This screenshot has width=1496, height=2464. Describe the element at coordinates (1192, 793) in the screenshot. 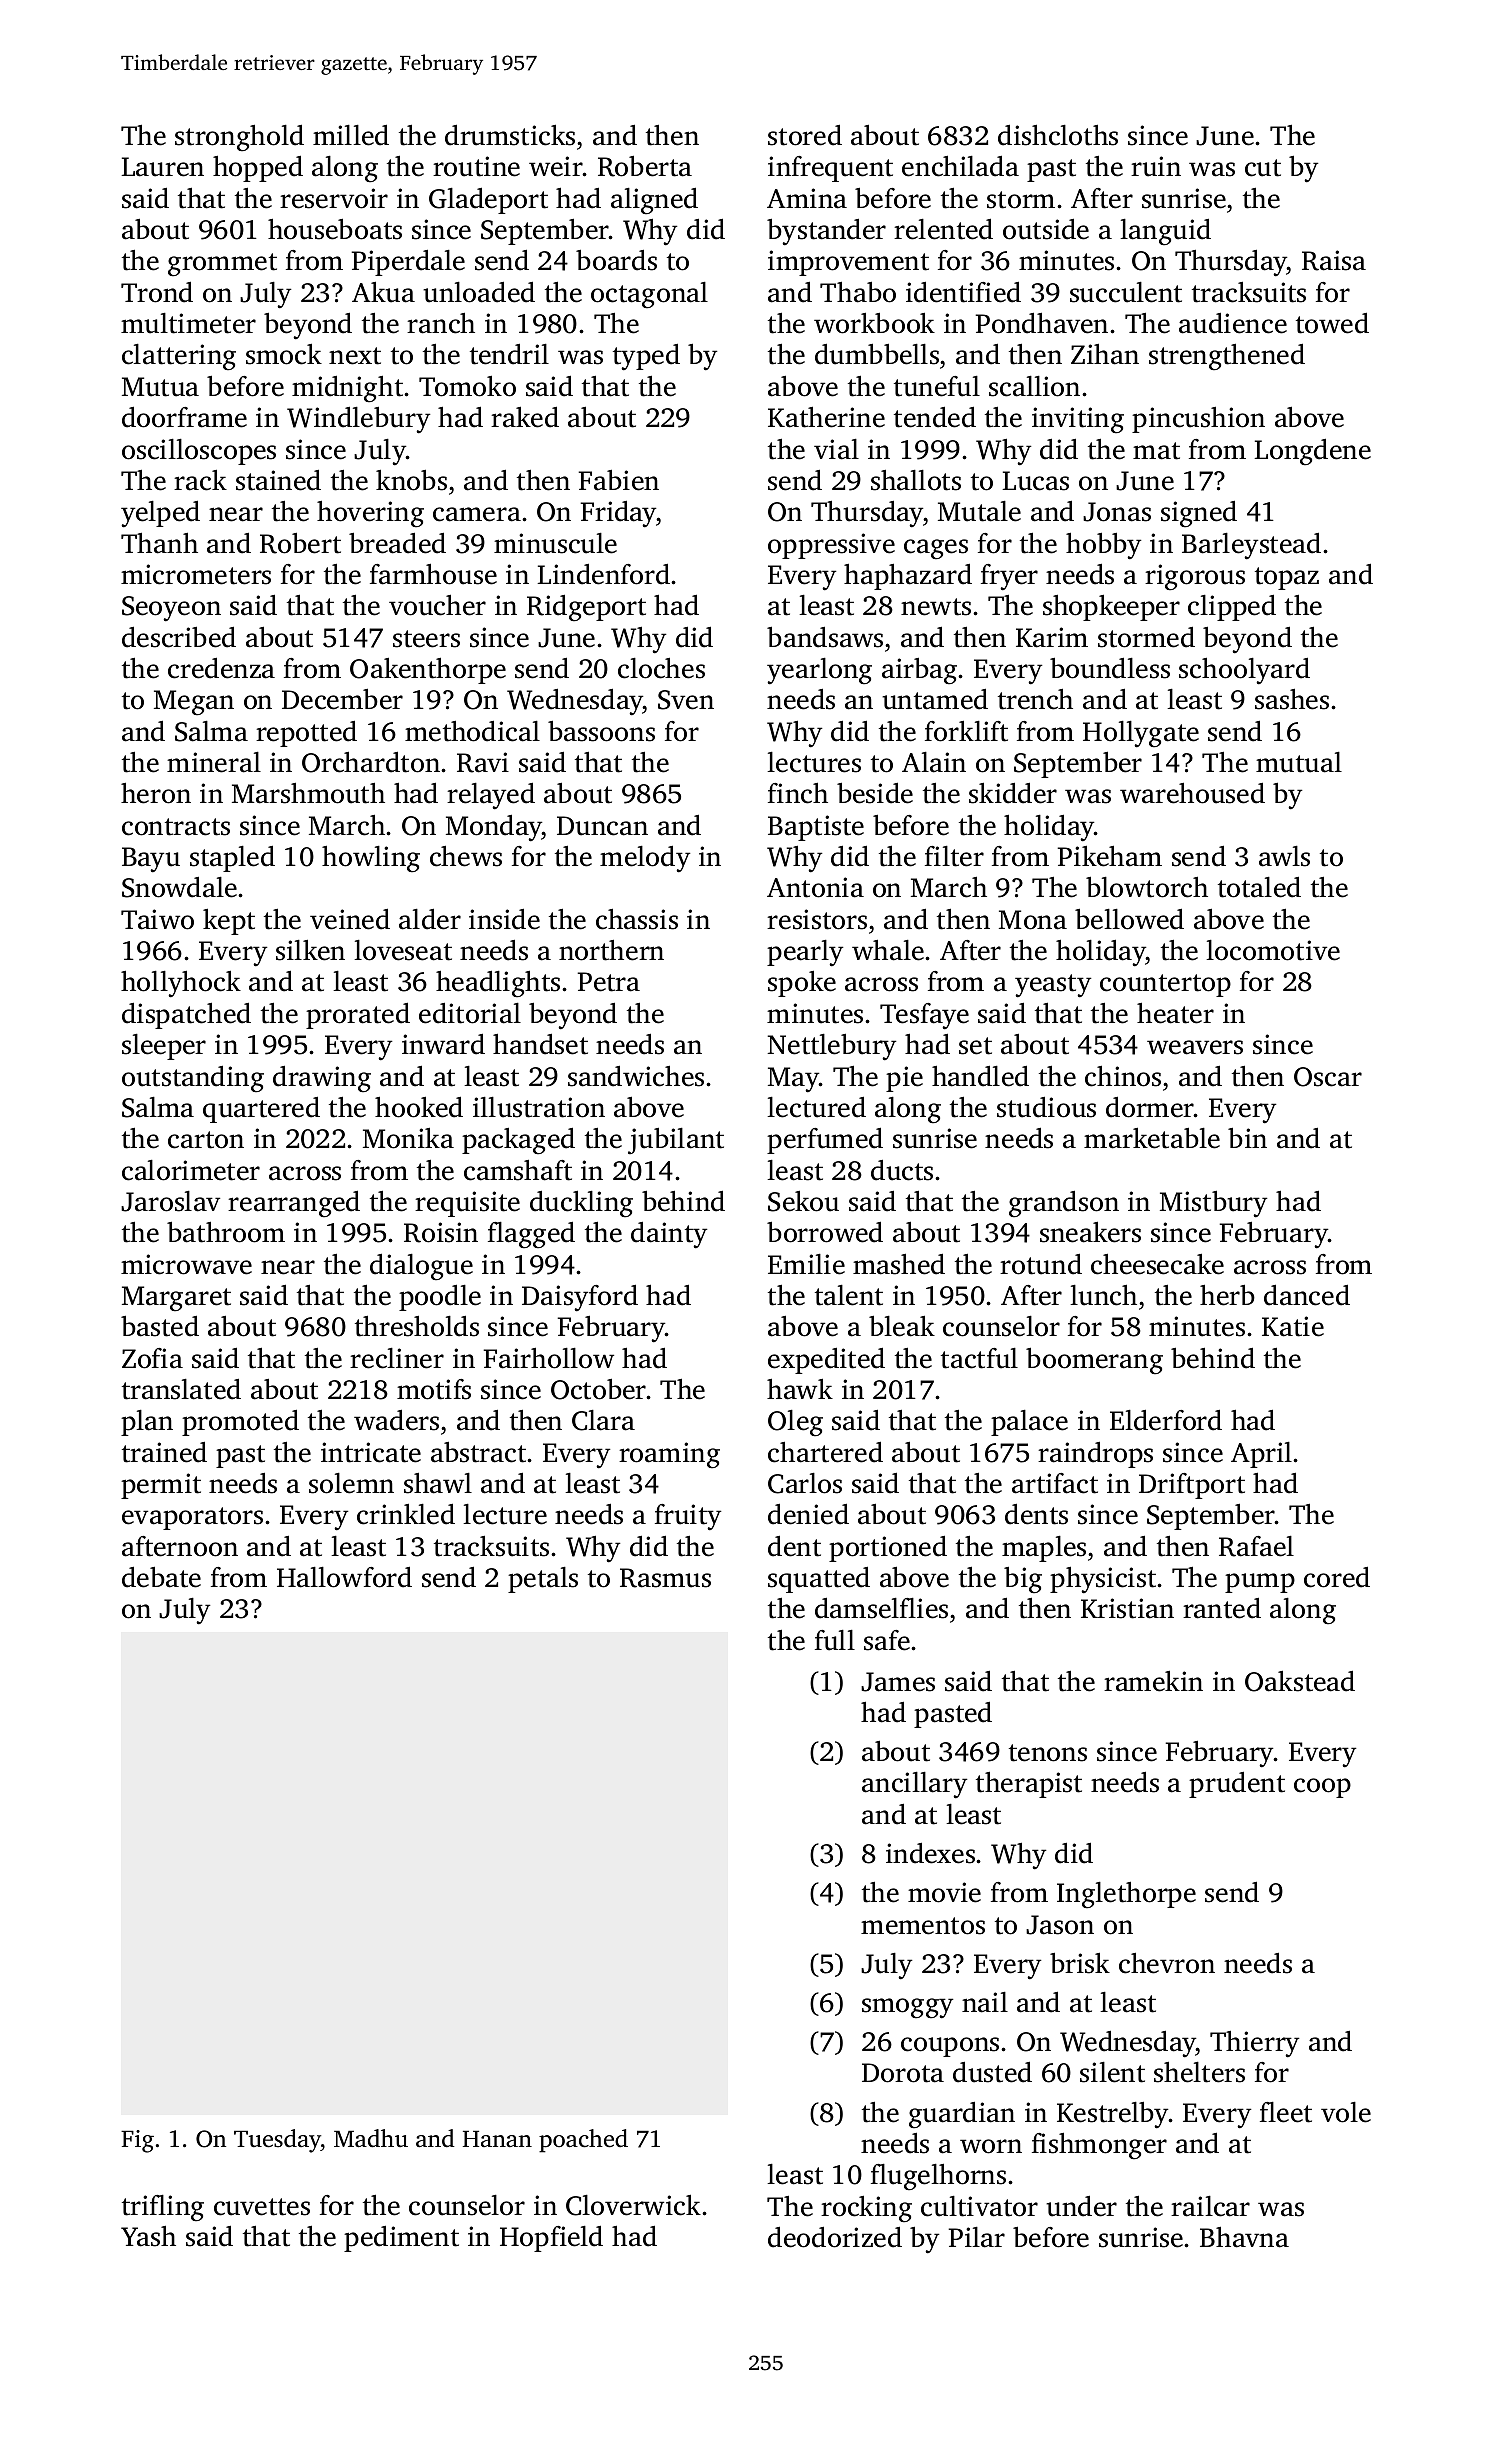

I see `warehoused` at that location.
